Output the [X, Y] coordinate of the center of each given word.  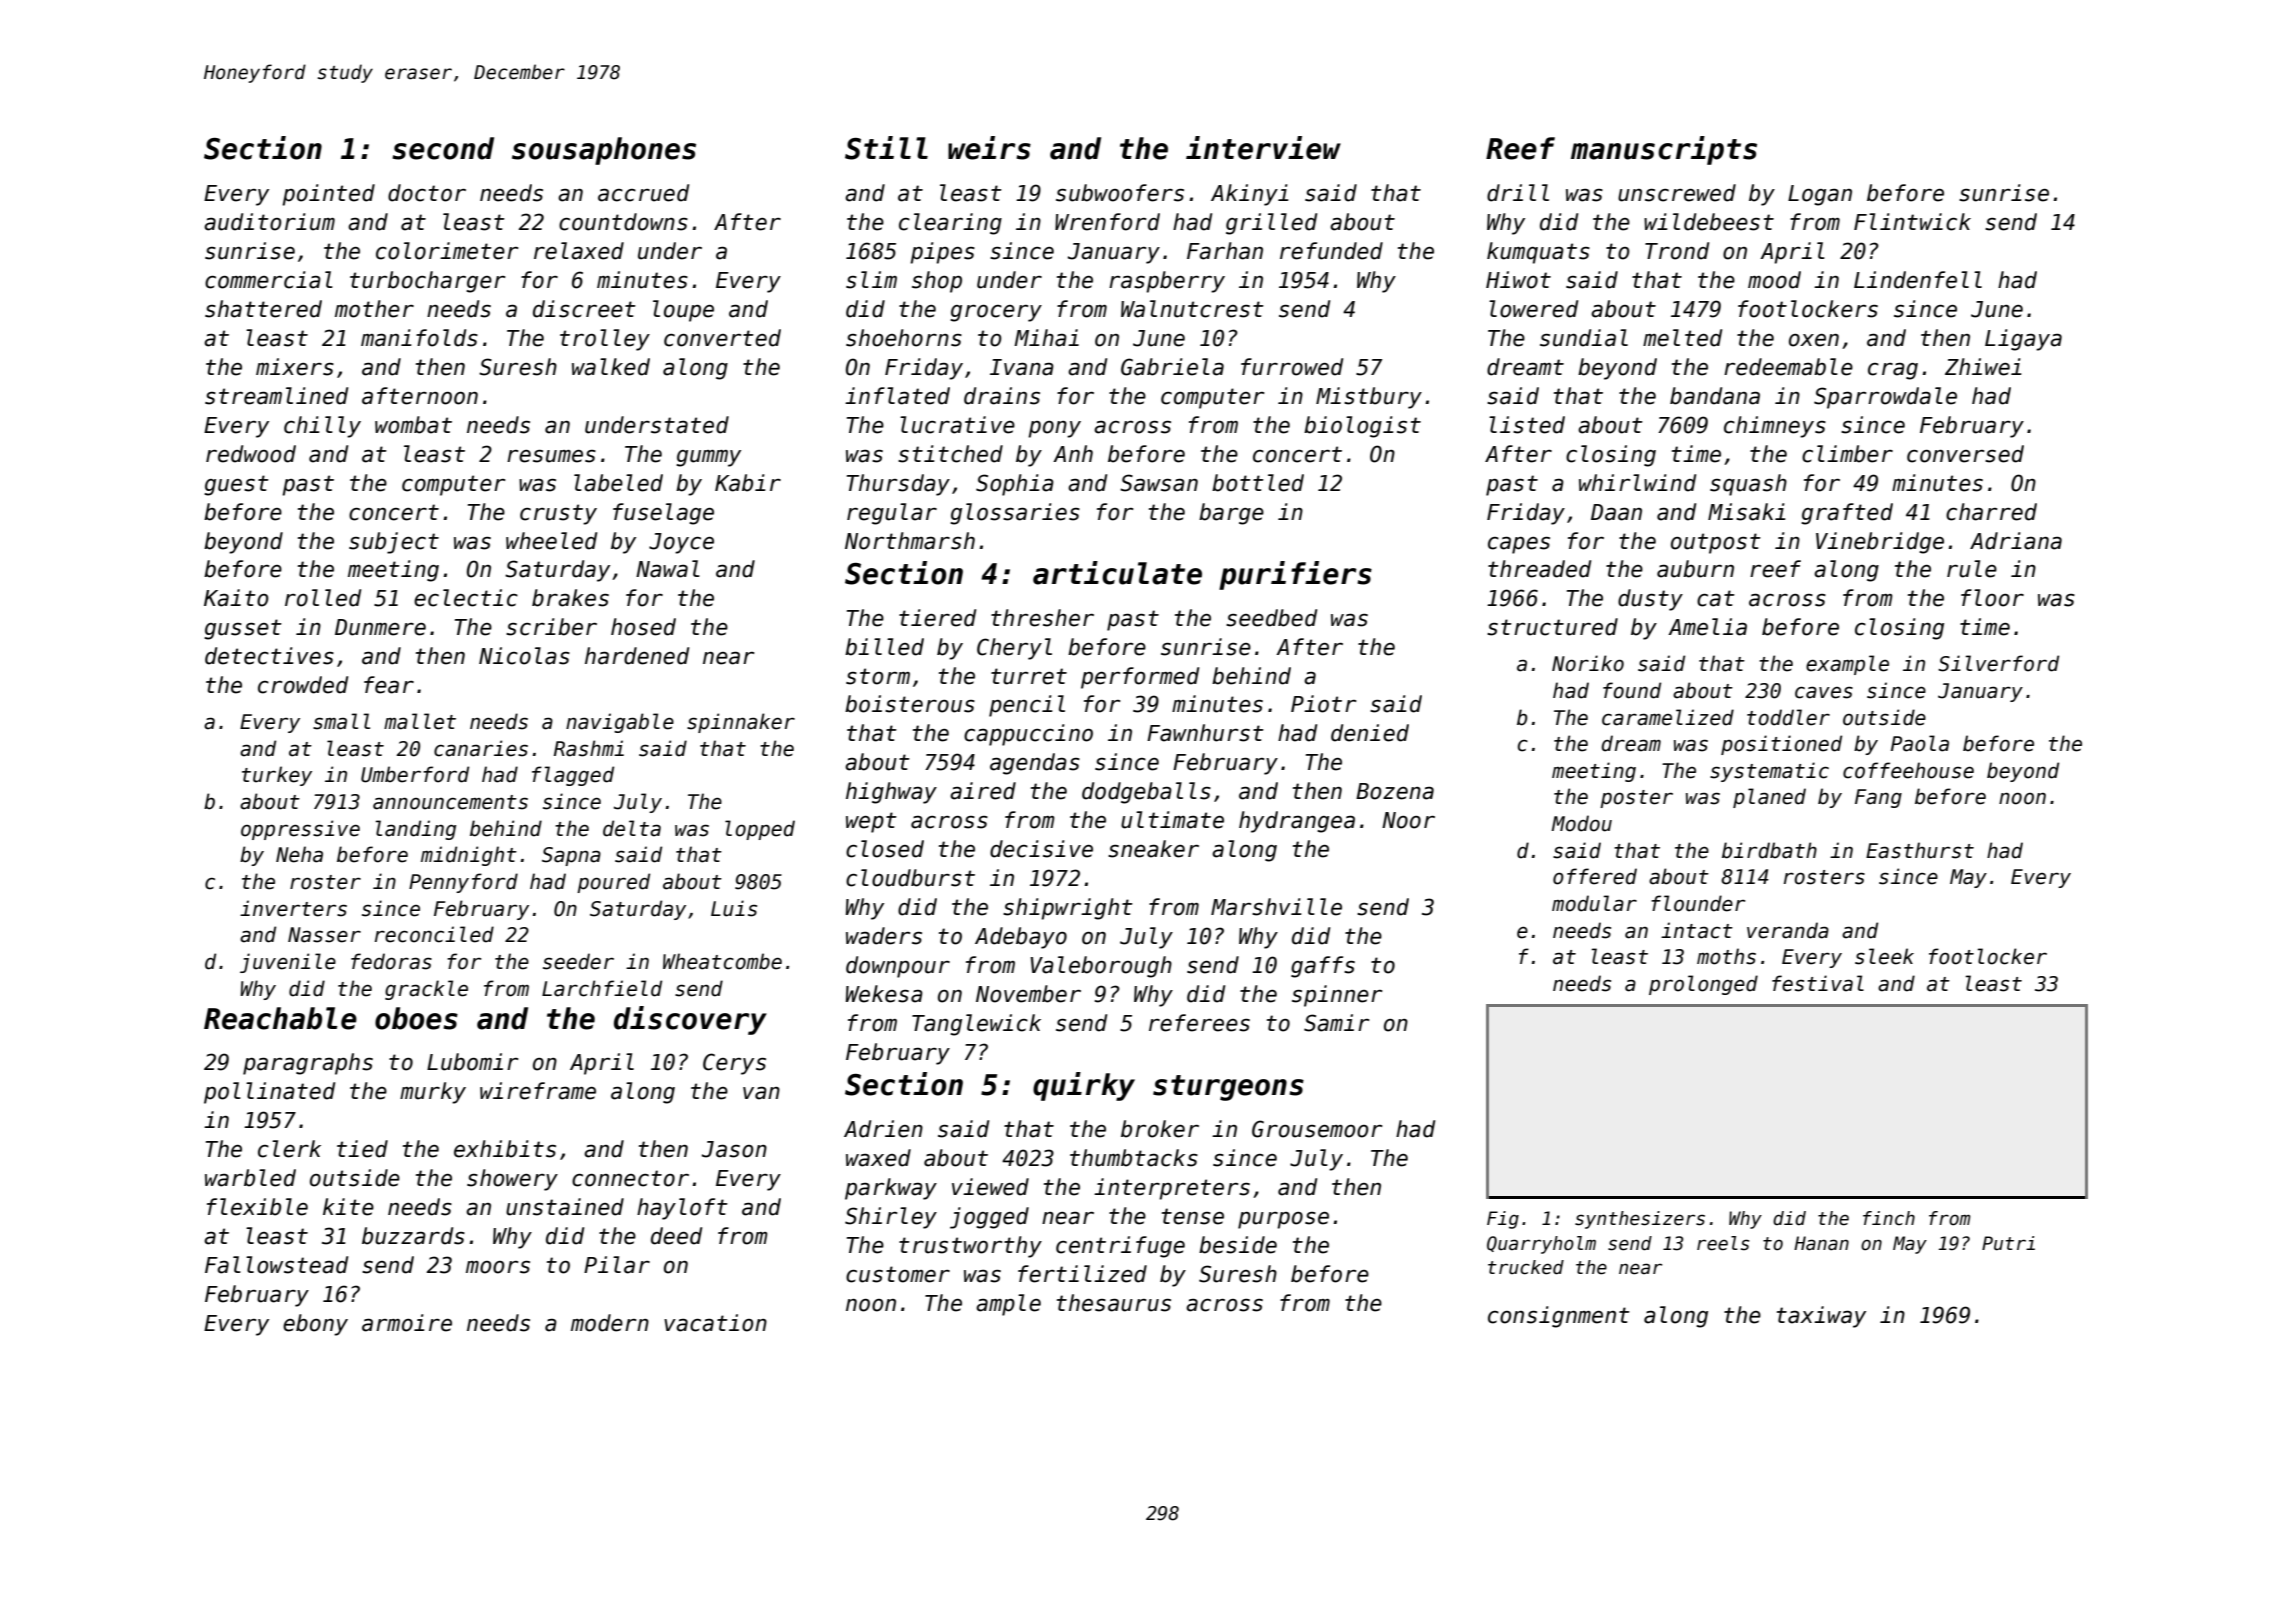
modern [610, 1323]
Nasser [324, 935]
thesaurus [1114, 1303]
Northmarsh [910, 541]
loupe [683, 311]
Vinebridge [1880, 543]
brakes [570, 598]
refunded [1331, 251]
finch [1889, 1218]
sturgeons [1228, 1088]
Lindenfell [1918, 280]
